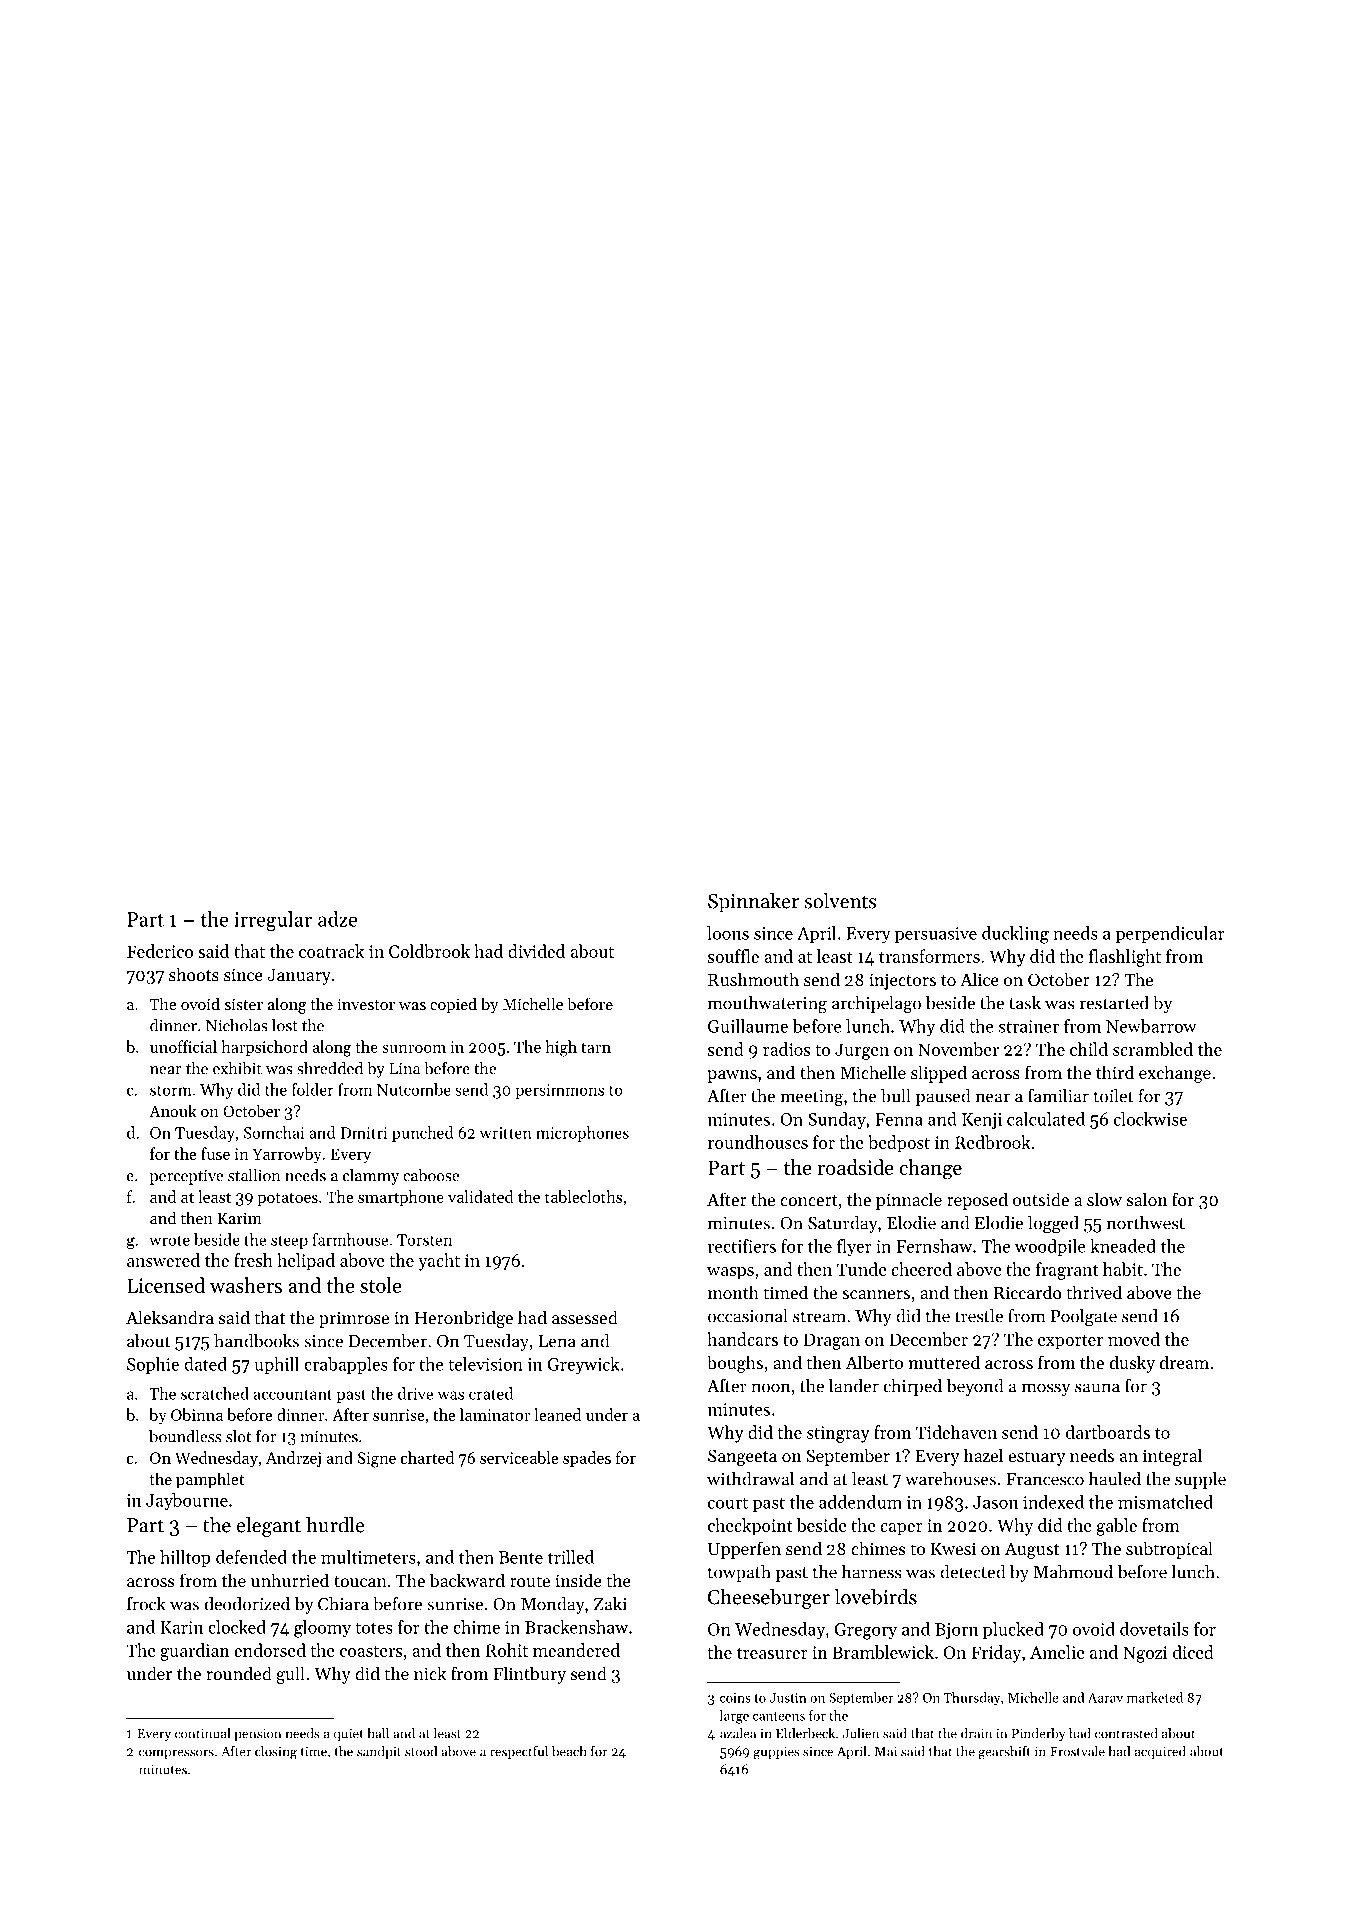  I want to click on exporter, so click(1070, 1342).
